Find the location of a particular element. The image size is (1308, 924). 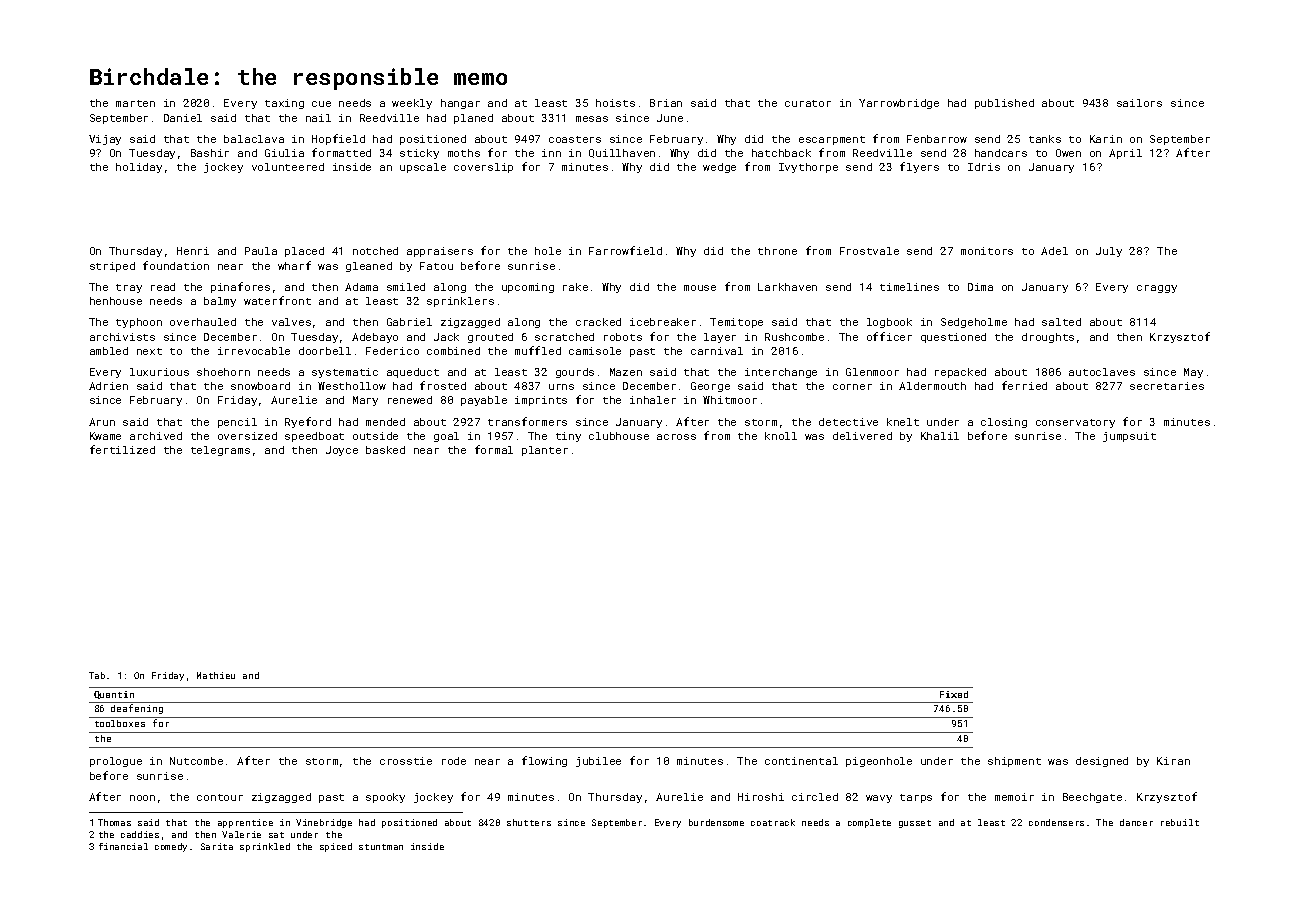

rebuilt is located at coordinates (1180, 822).
